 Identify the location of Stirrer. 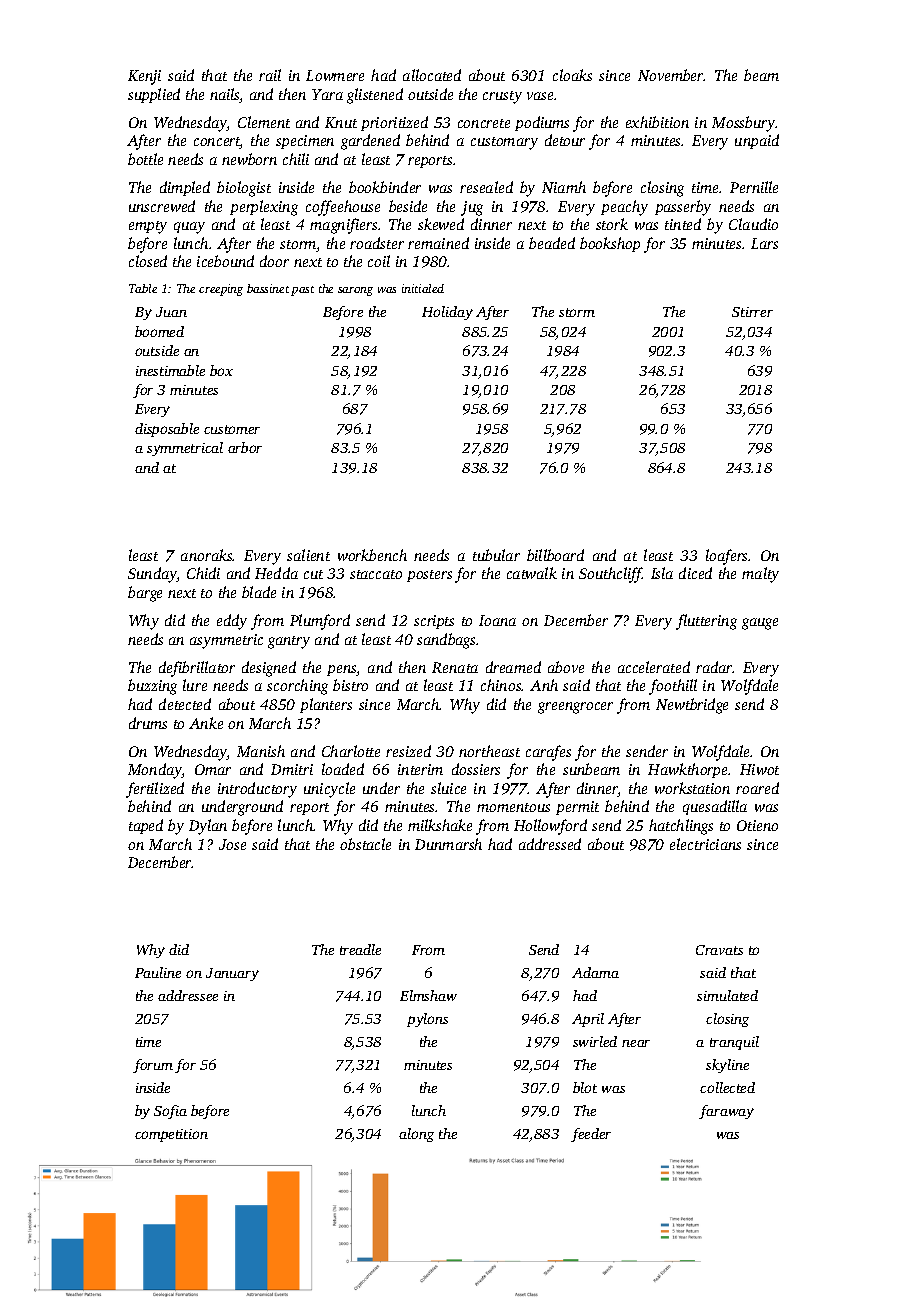
(752, 312).
